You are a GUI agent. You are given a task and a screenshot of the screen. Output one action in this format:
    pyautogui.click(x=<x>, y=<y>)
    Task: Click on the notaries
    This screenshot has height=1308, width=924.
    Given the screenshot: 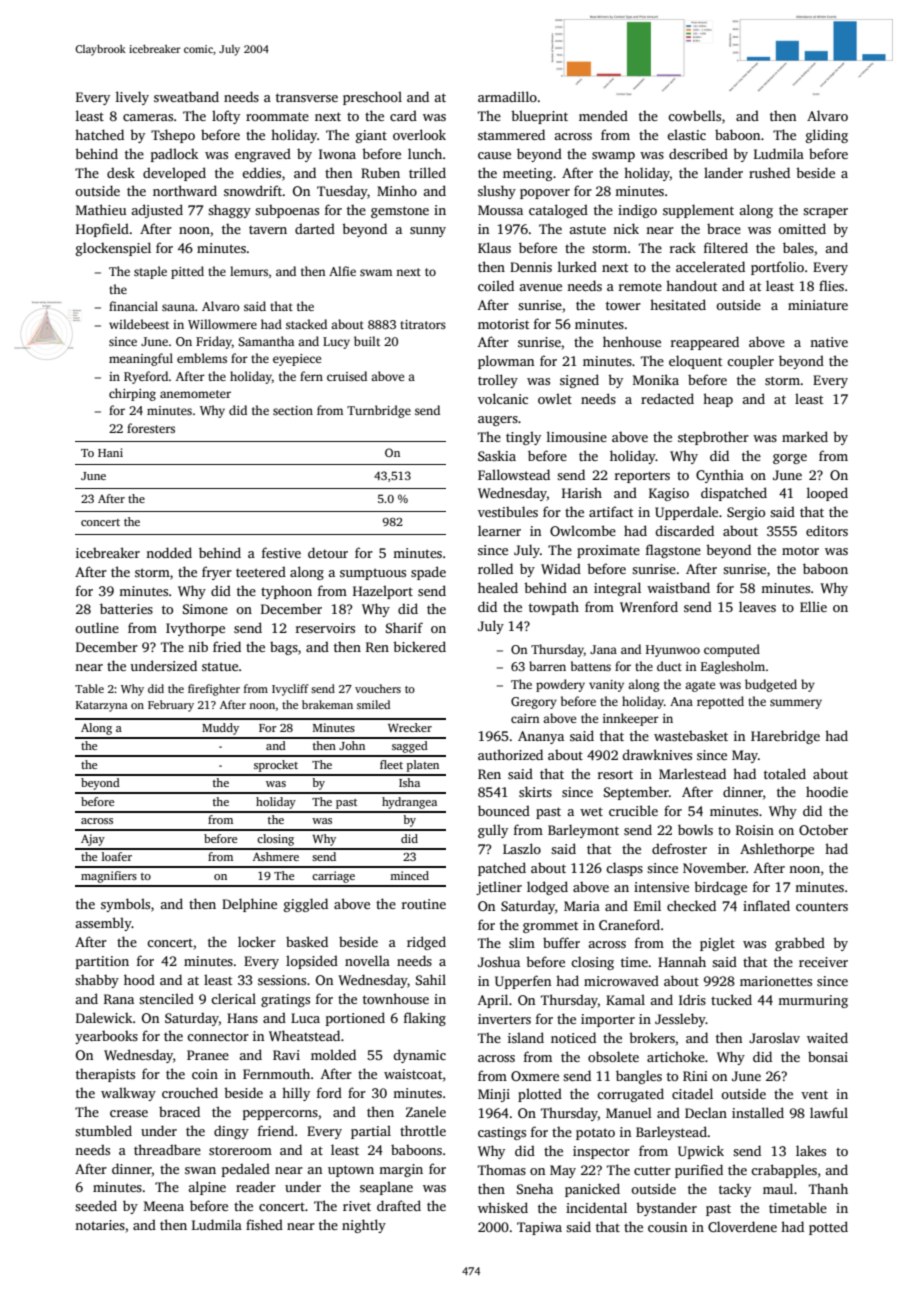 What is the action you would take?
    pyautogui.click(x=100, y=1225)
